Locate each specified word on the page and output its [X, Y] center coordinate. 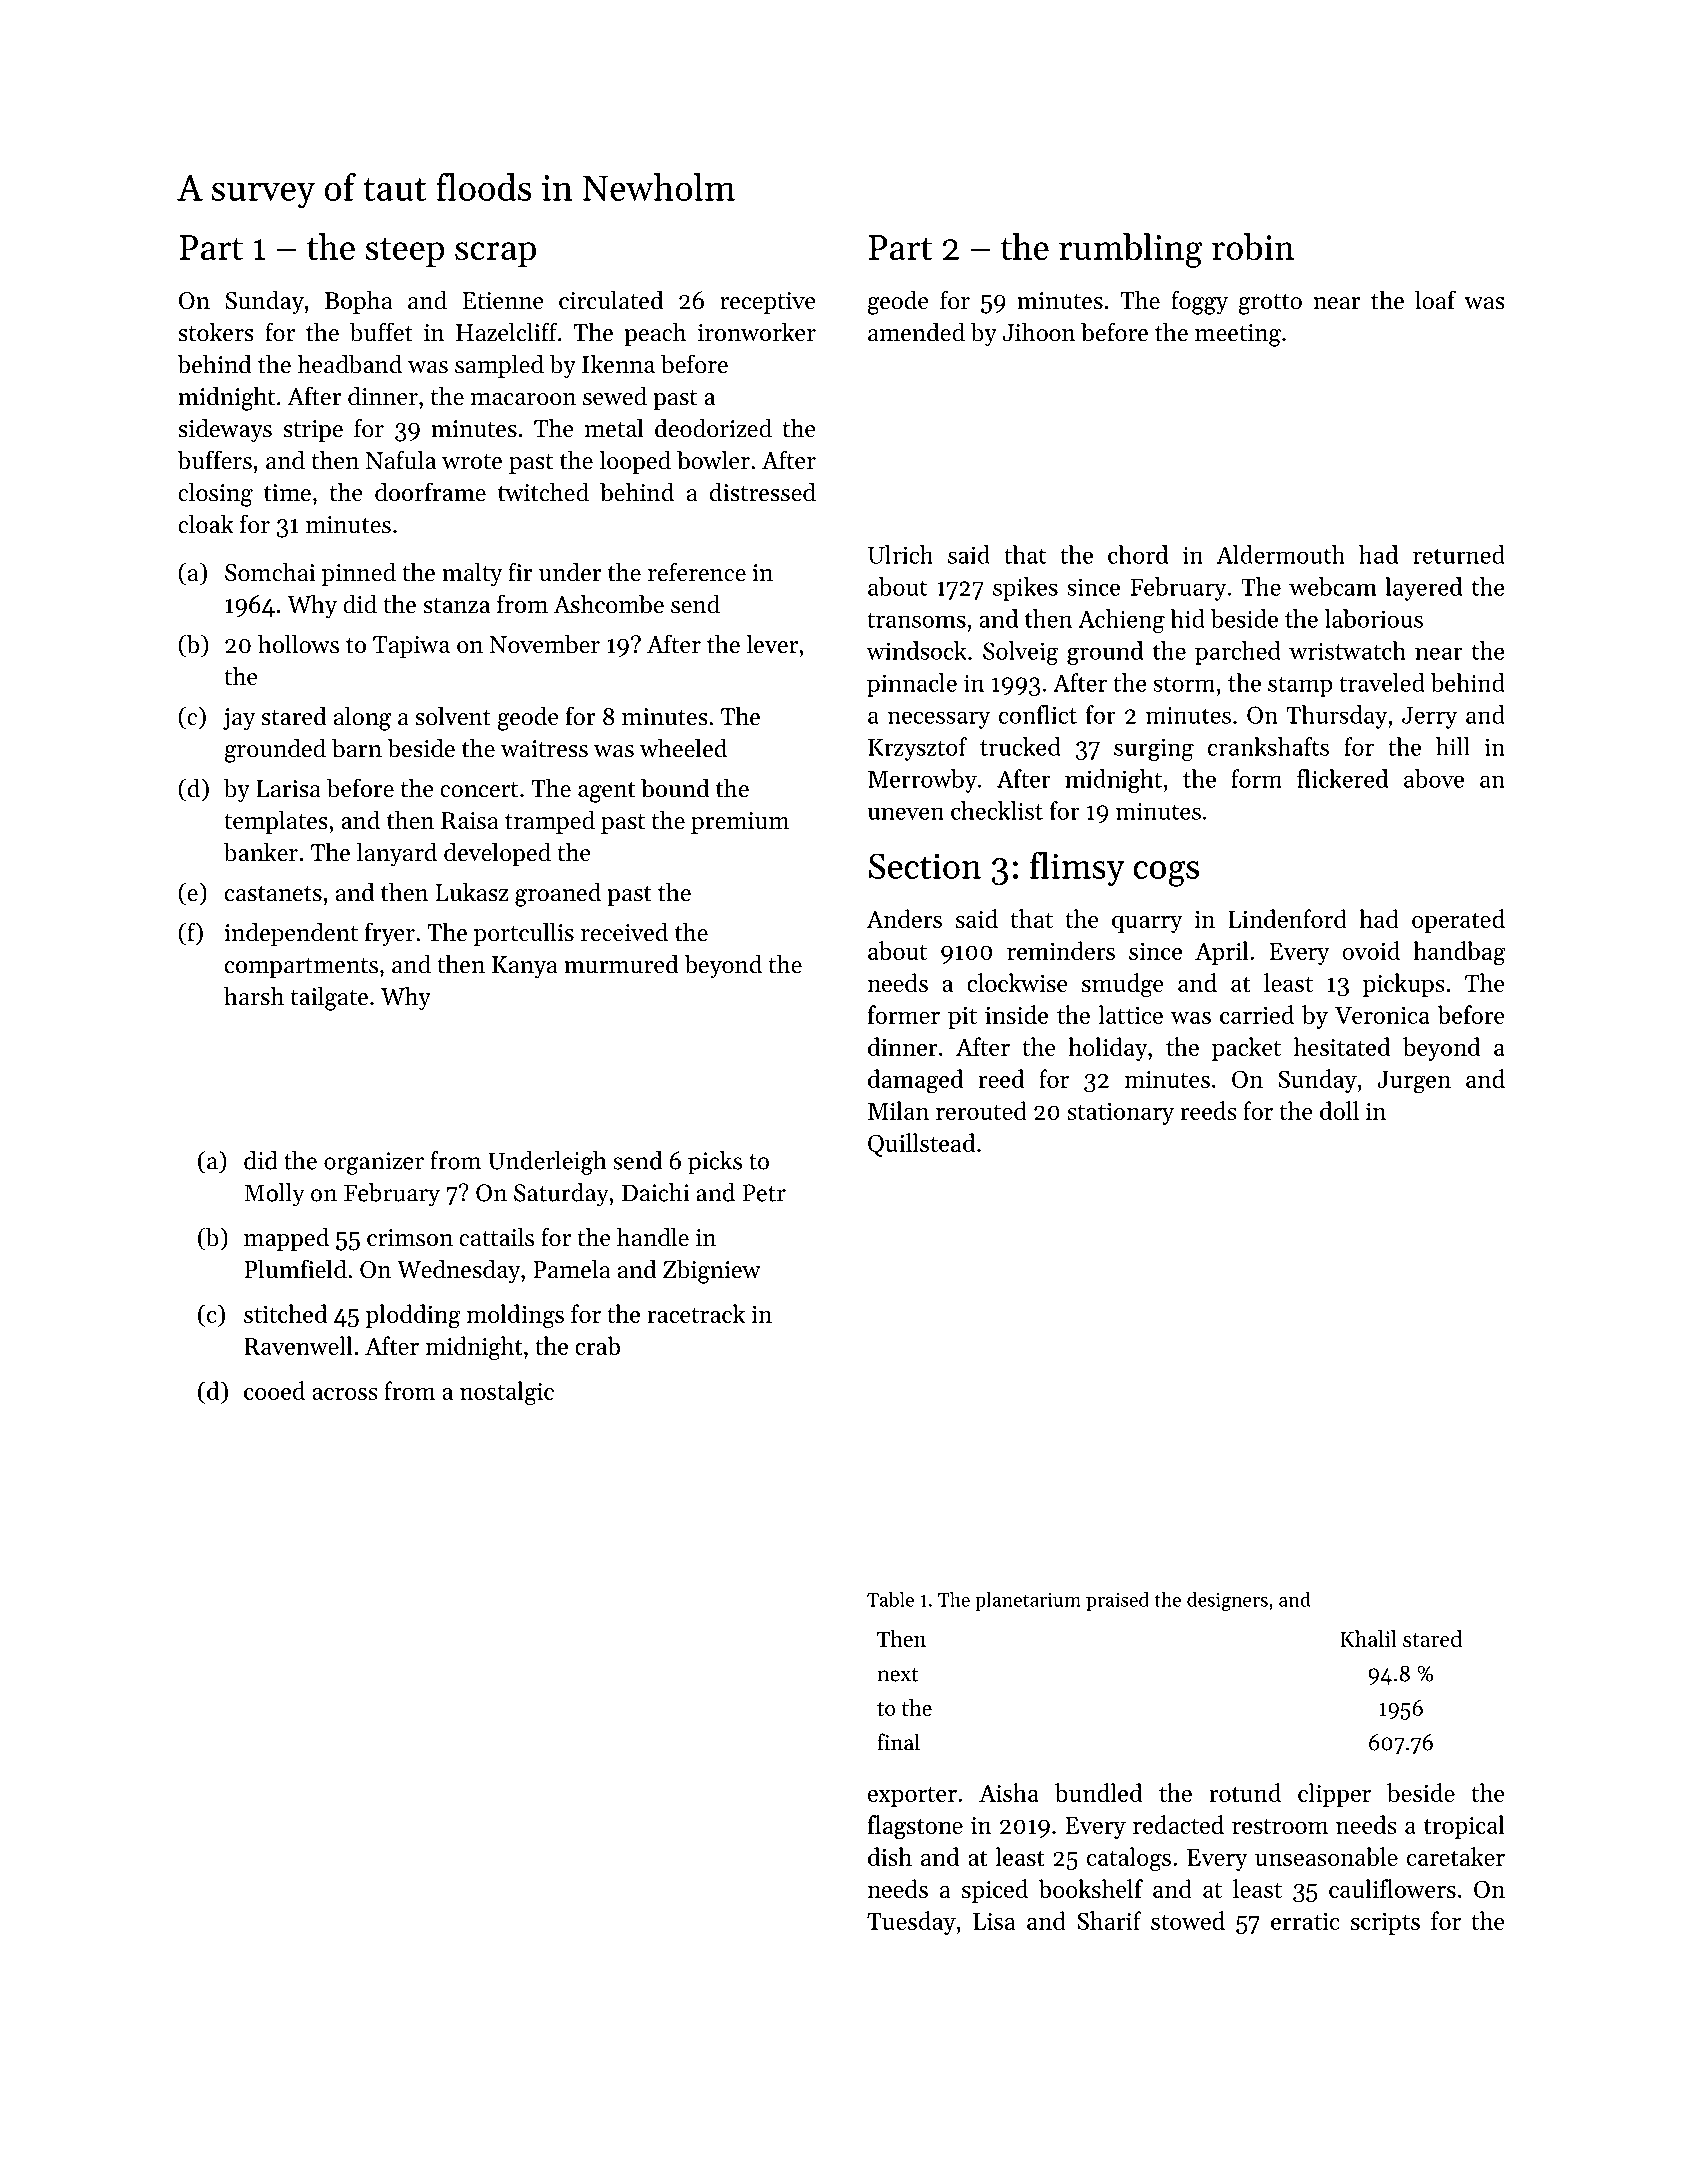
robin [1253, 246]
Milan [898, 1110]
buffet [381, 332]
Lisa [994, 1921]
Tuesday [911, 1923]
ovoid [1371, 950]
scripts [1385, 1924]
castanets [273, 894]
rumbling [1131, 250]
